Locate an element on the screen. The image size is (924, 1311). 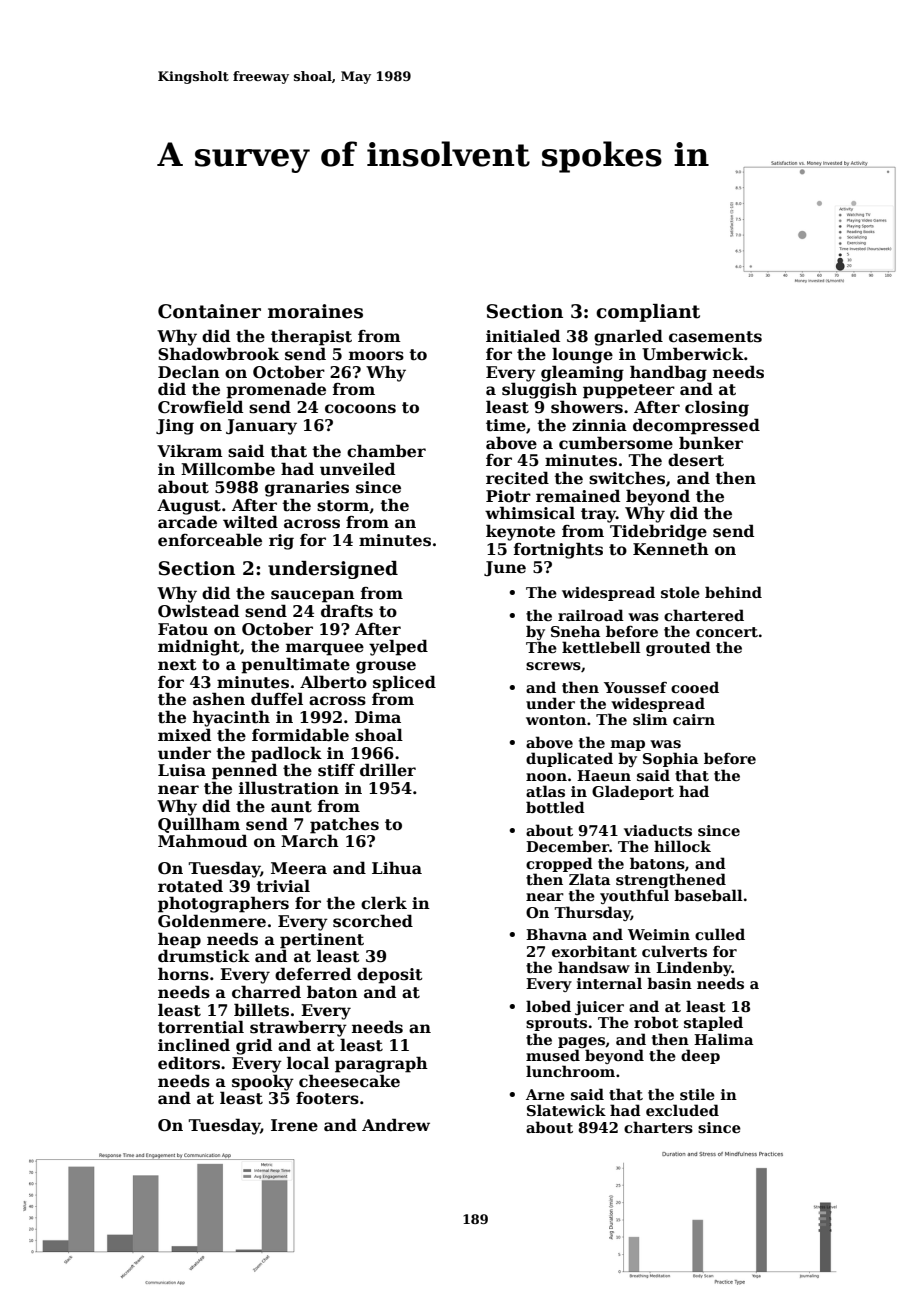
compliant is located at coordinates (648, 313).
